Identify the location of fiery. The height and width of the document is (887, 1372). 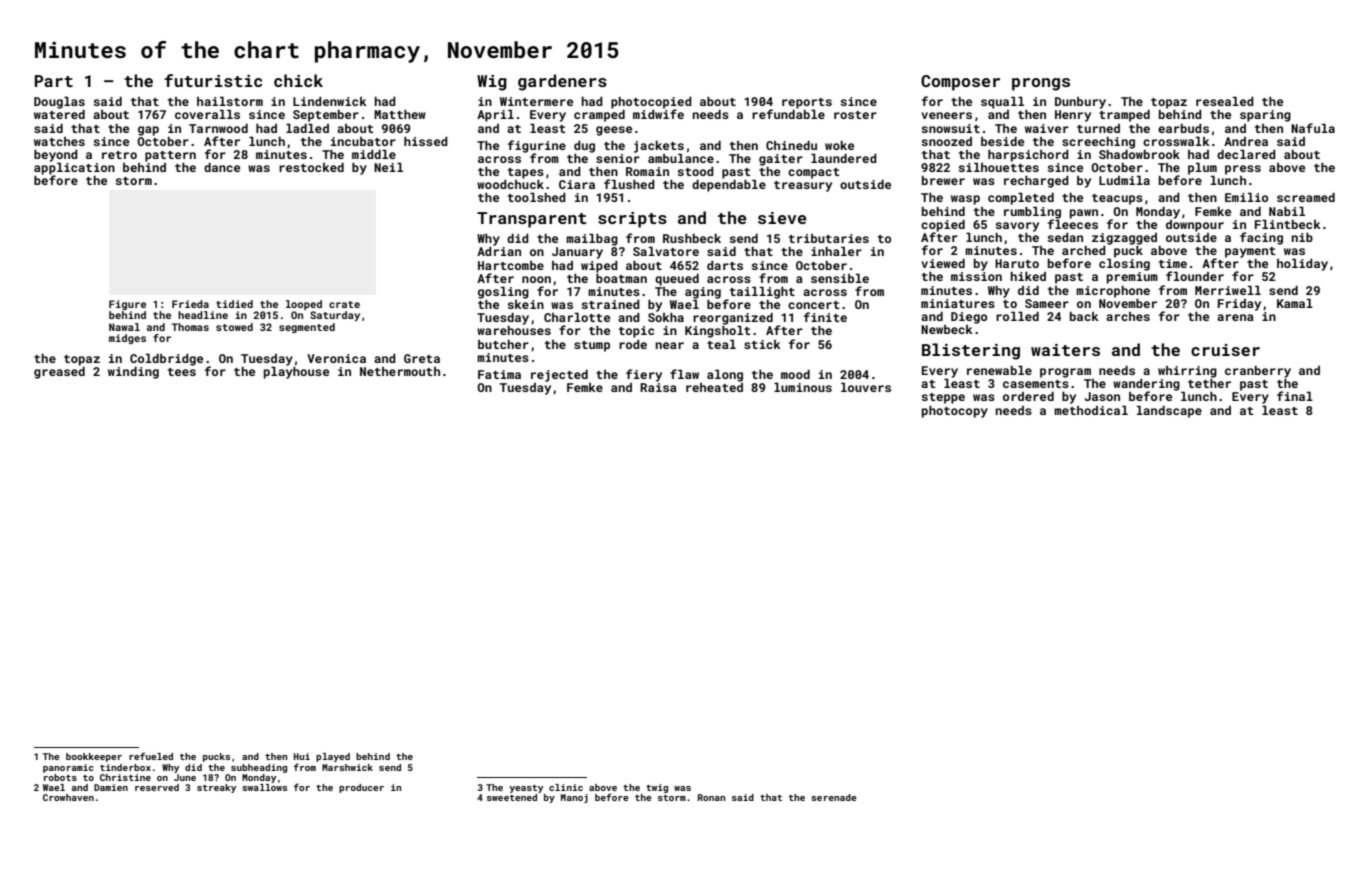
(644, 375).
